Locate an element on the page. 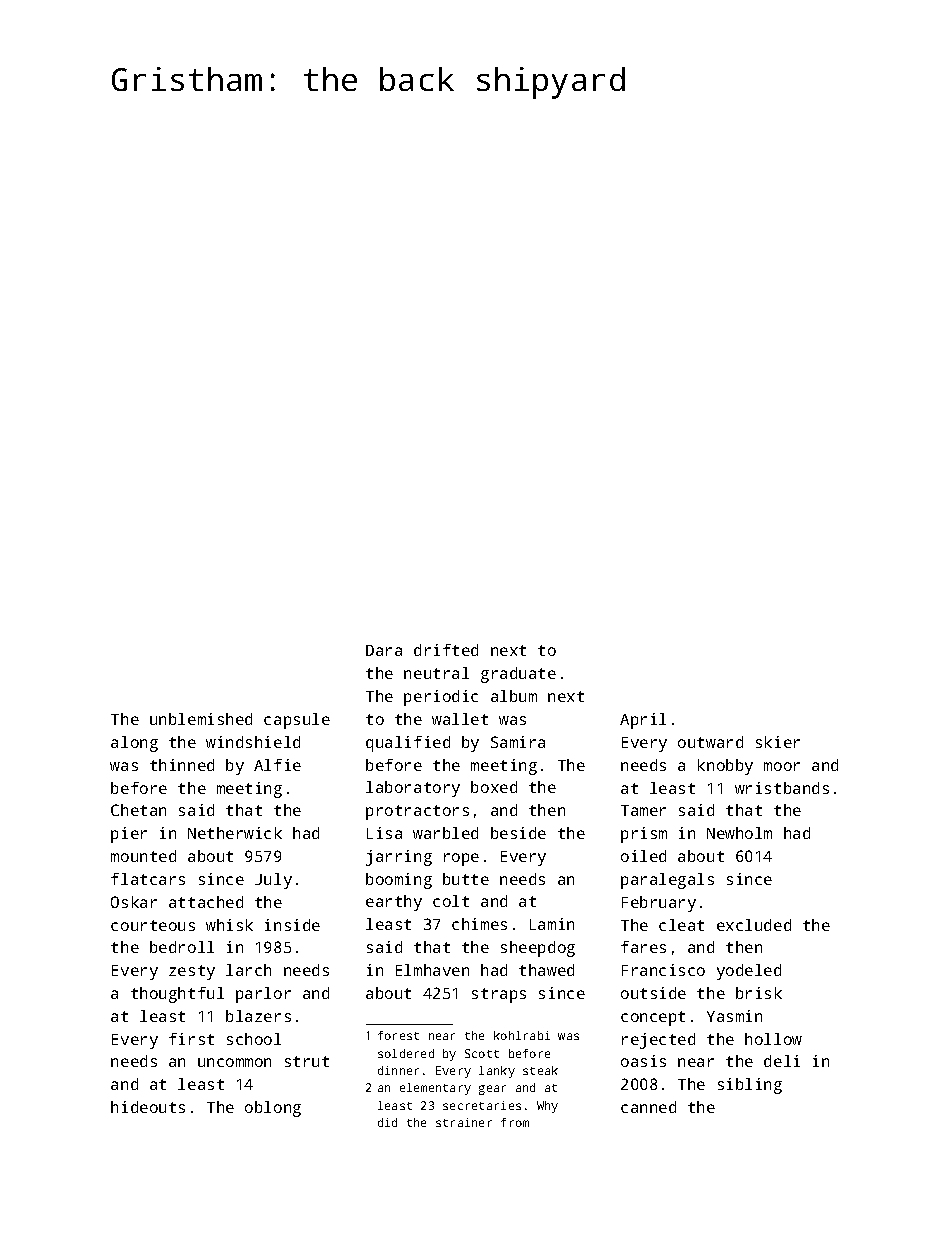 This page has height=1233, width=952. fares is located at coordinates (643, 947).
